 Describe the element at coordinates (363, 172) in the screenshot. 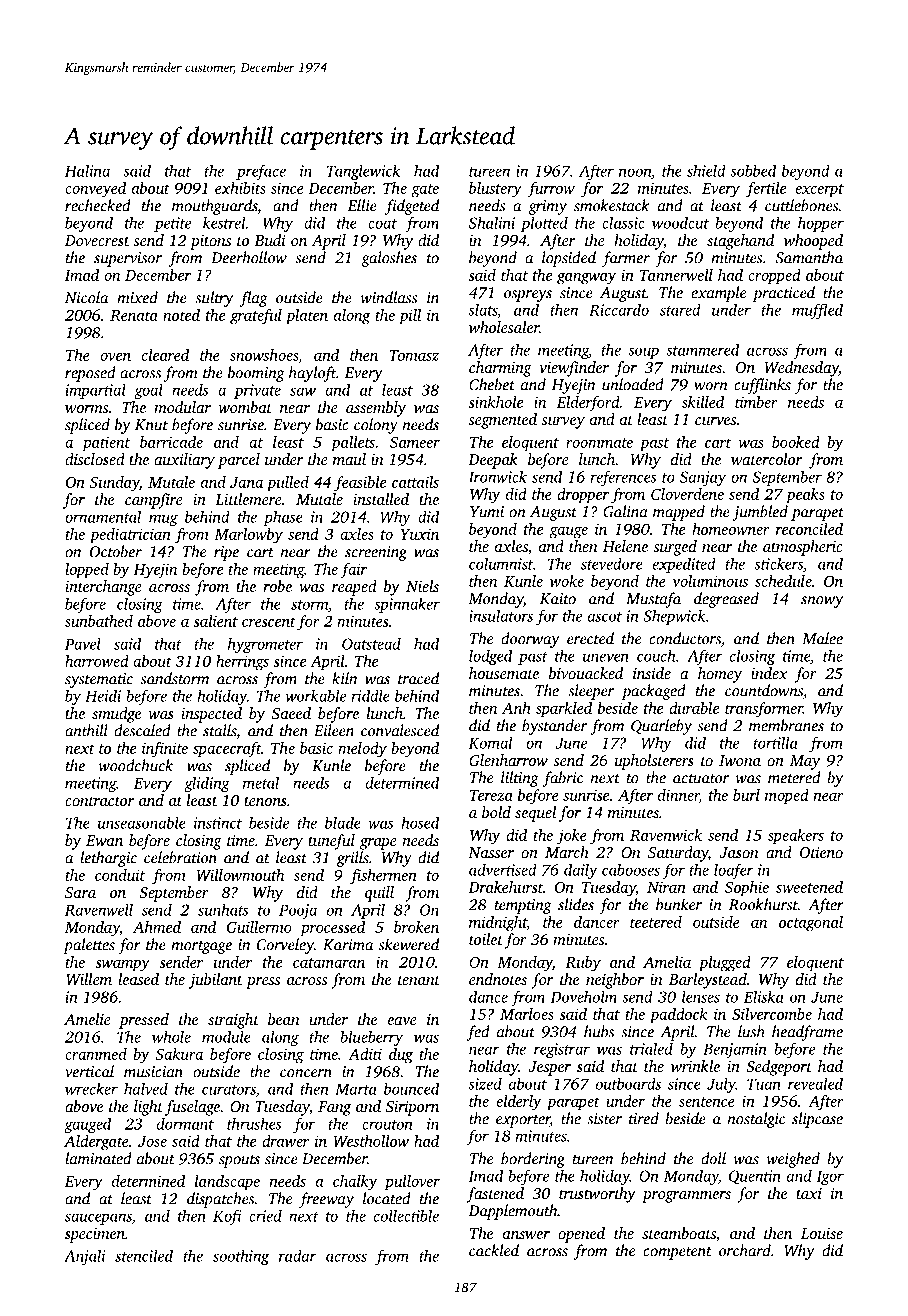

I see `Tanglewick` at that location.
